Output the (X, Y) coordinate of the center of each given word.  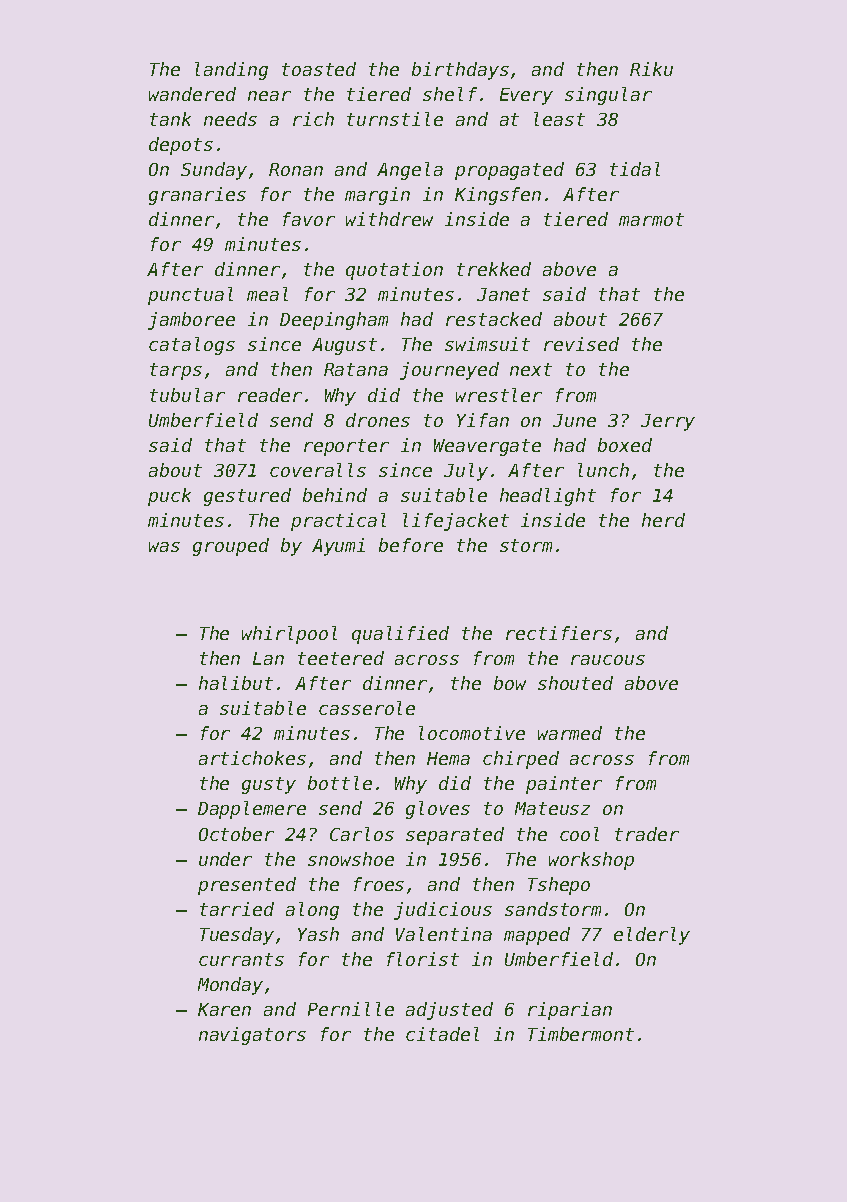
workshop (591, 861)
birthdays (460, 71)
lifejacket (456, 522)
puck (169, 497)
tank (170, 119)
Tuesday (237, 936)
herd (663, 520)
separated (455, 836)
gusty (269, 785)
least (559, 119)
